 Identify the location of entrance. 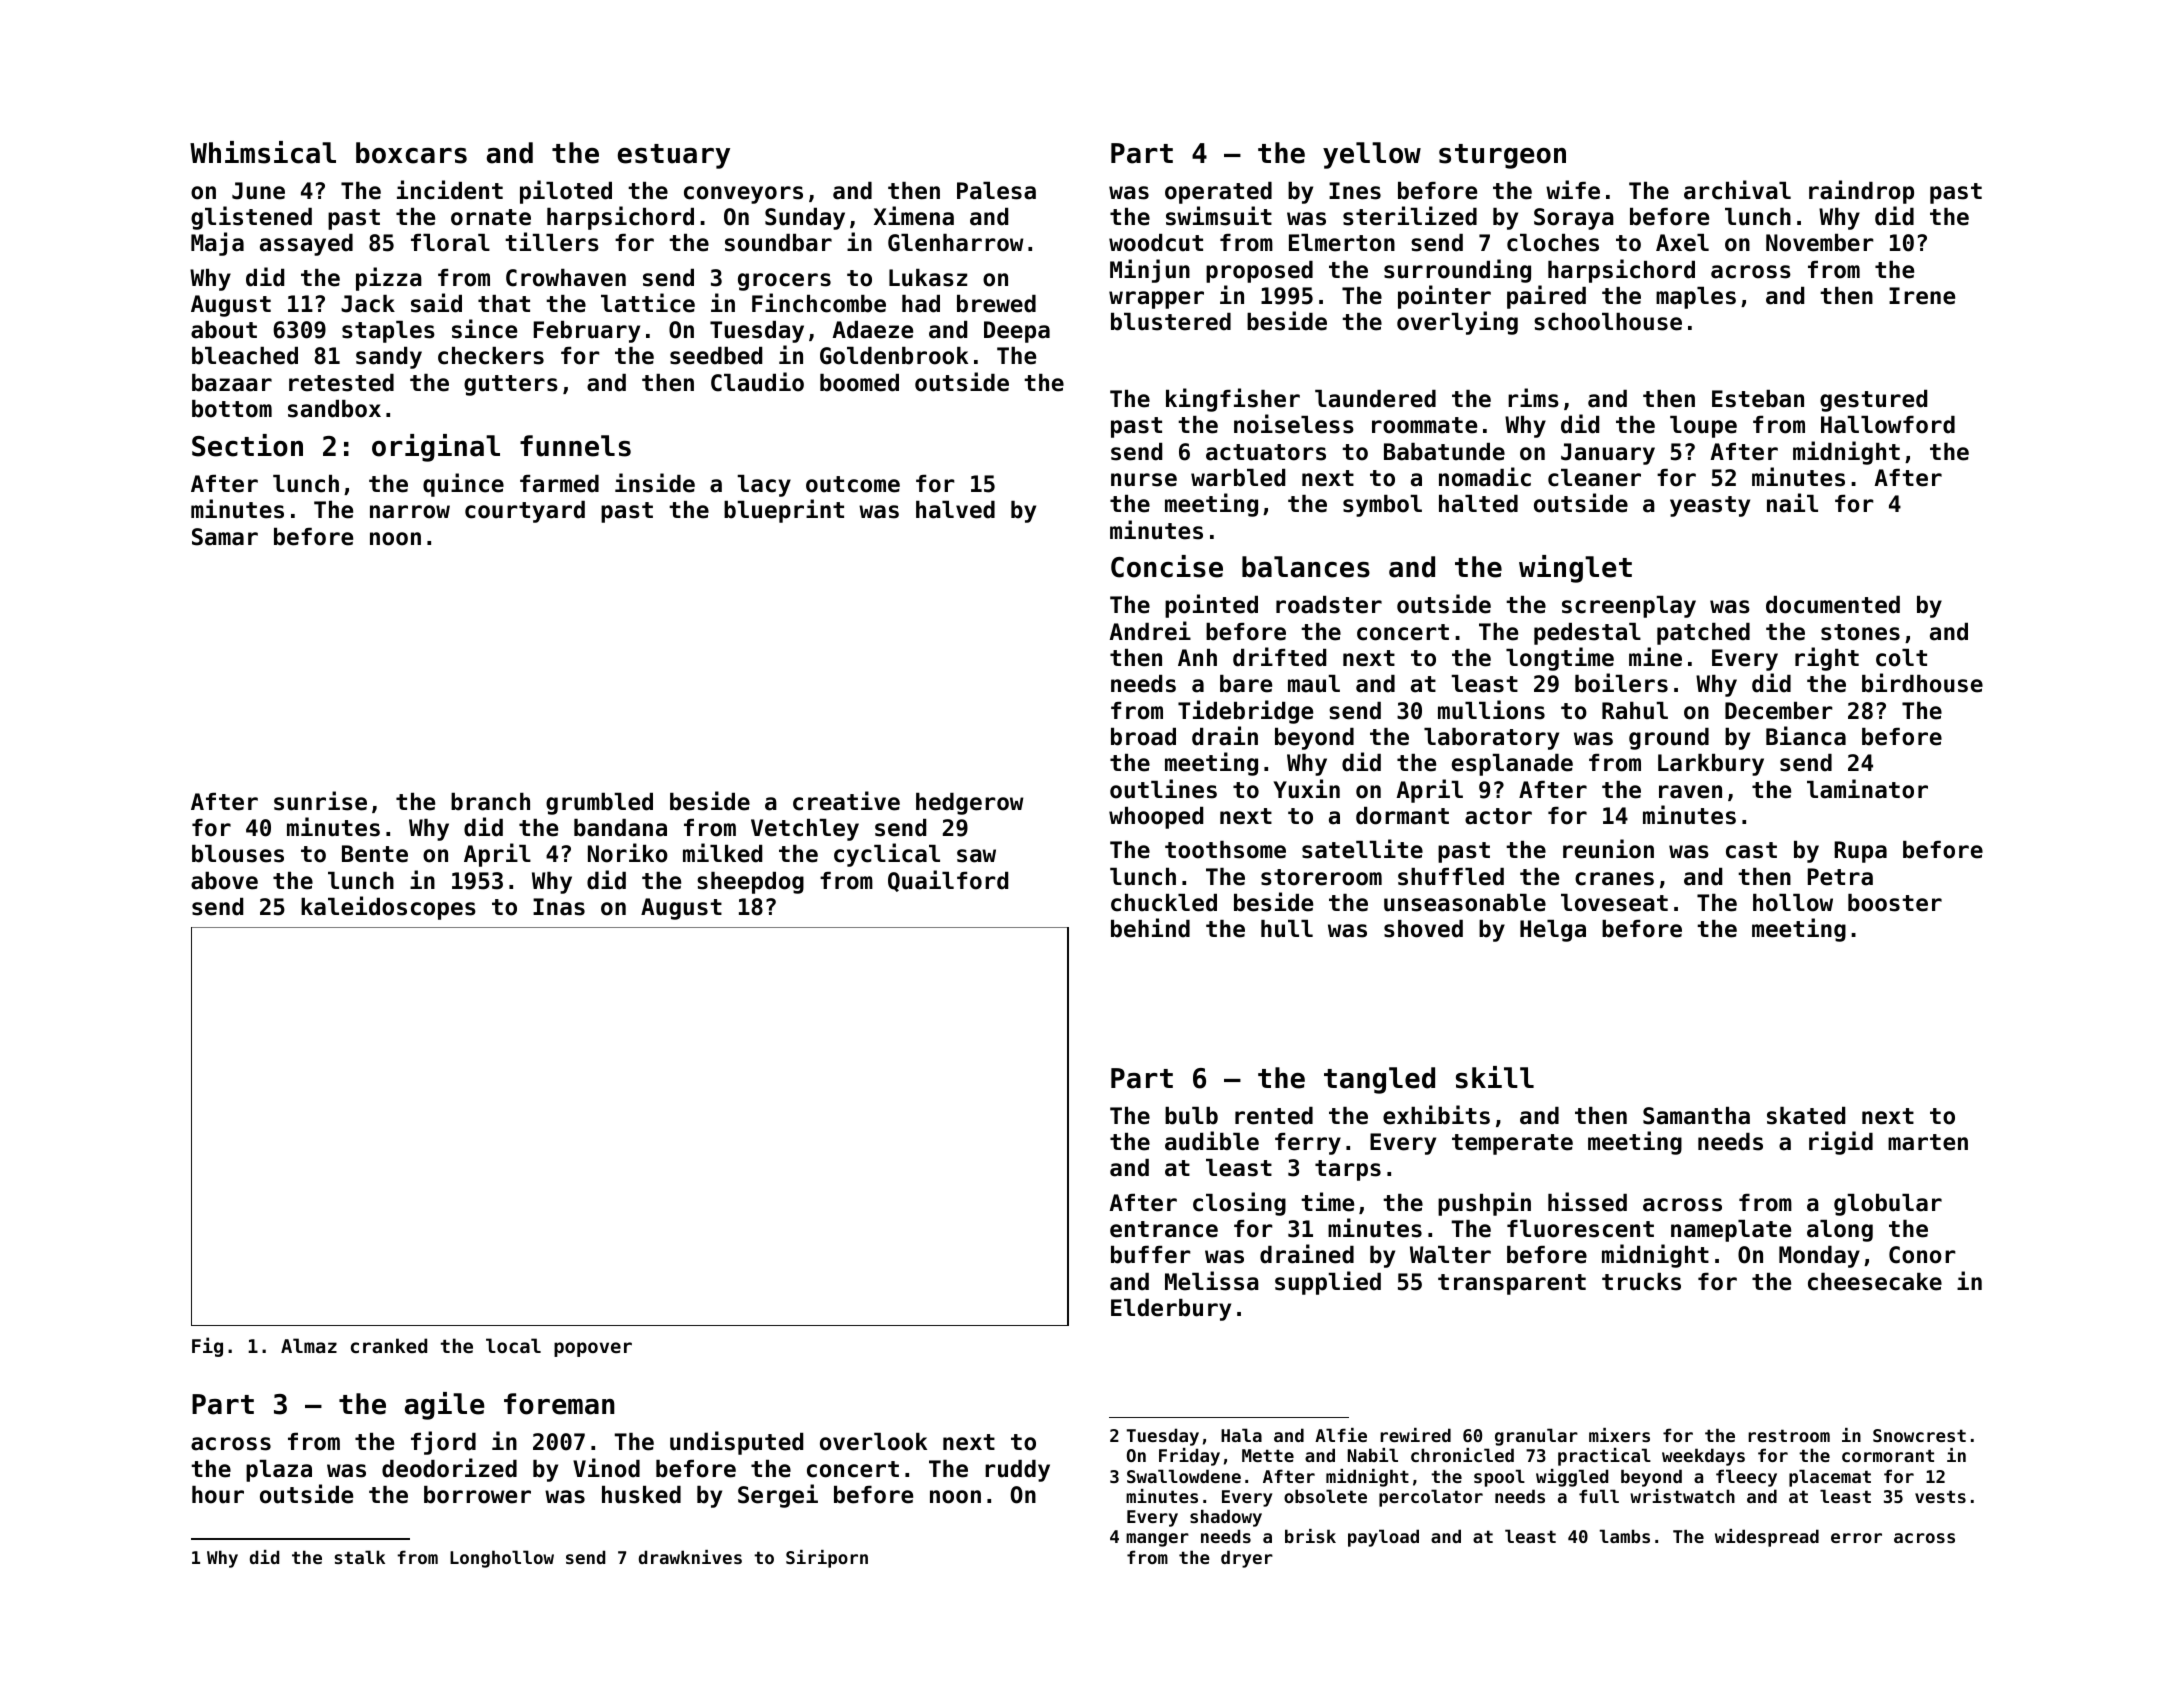
(1164, 1229).
